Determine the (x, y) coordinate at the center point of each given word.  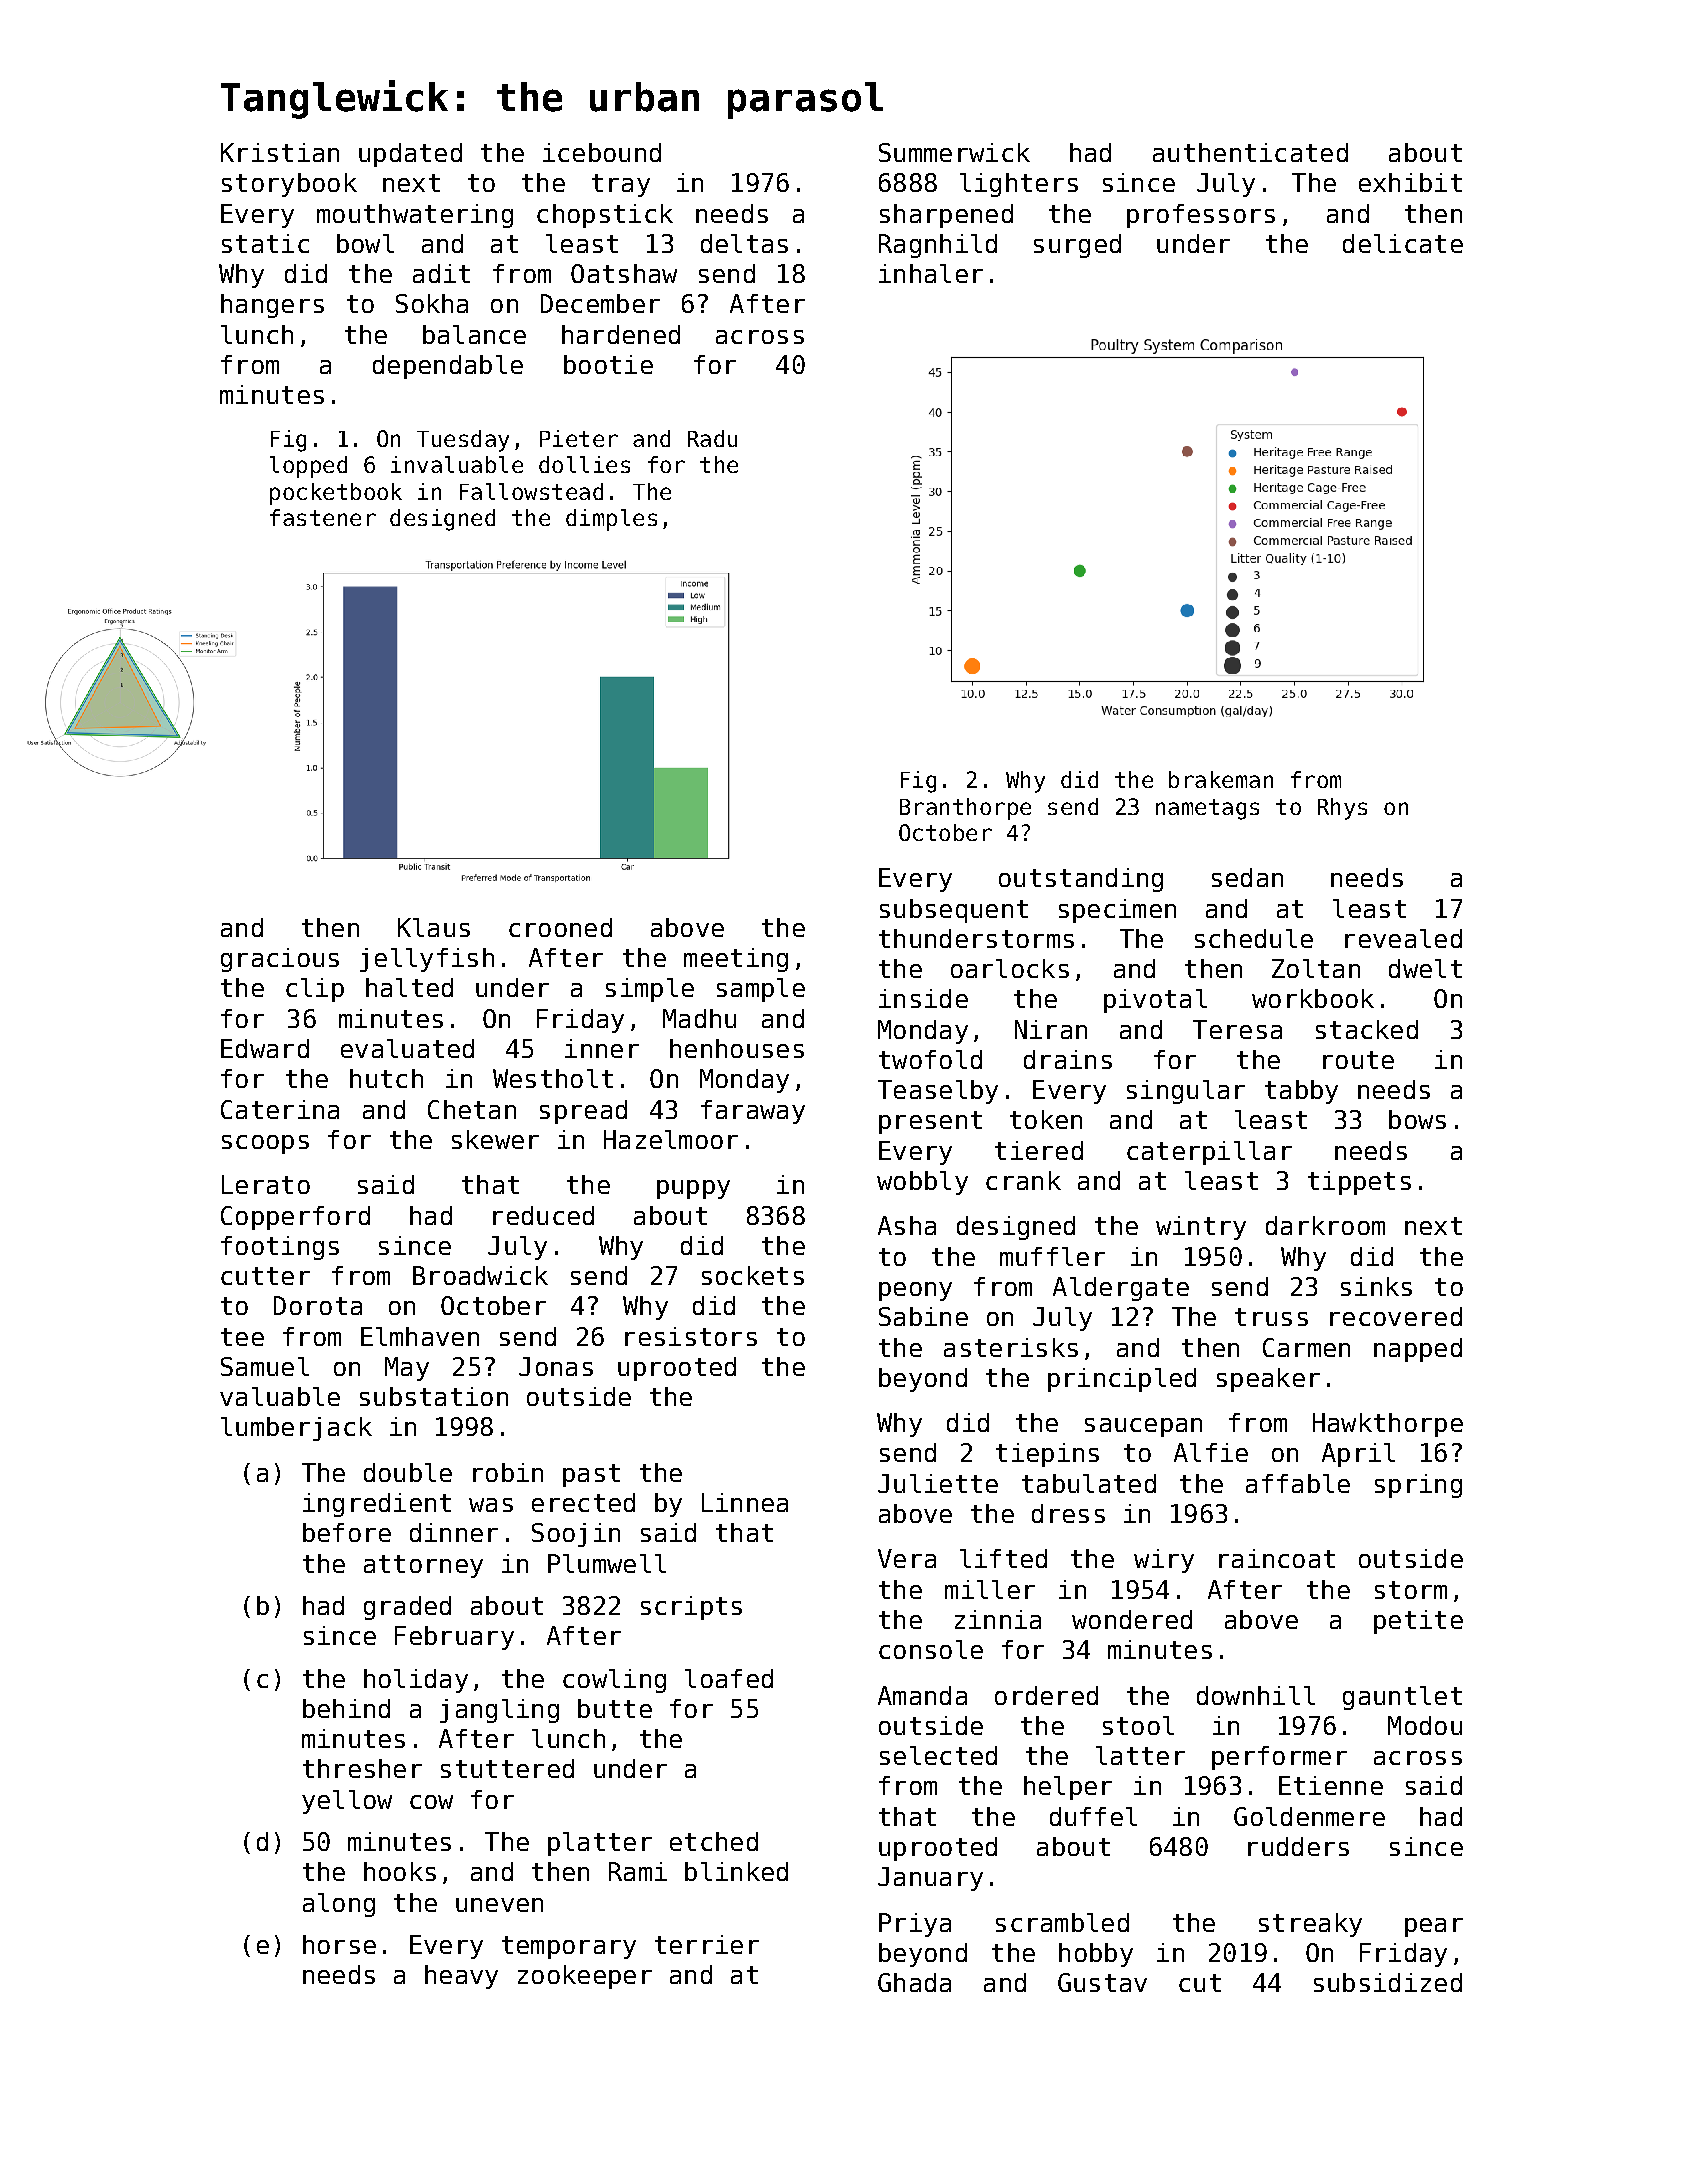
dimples (611, 520)
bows (1417, 1119)
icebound (602, 152)
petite (1418, 1622)
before (347, 1532)
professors (1201, 216)
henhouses (737, 1048)
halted (409, 987)
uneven (499, 1905)
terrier (707, 1944)
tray (621, 185)
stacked (1367, 1029)
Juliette (938, 1483)
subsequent (954, 911)
